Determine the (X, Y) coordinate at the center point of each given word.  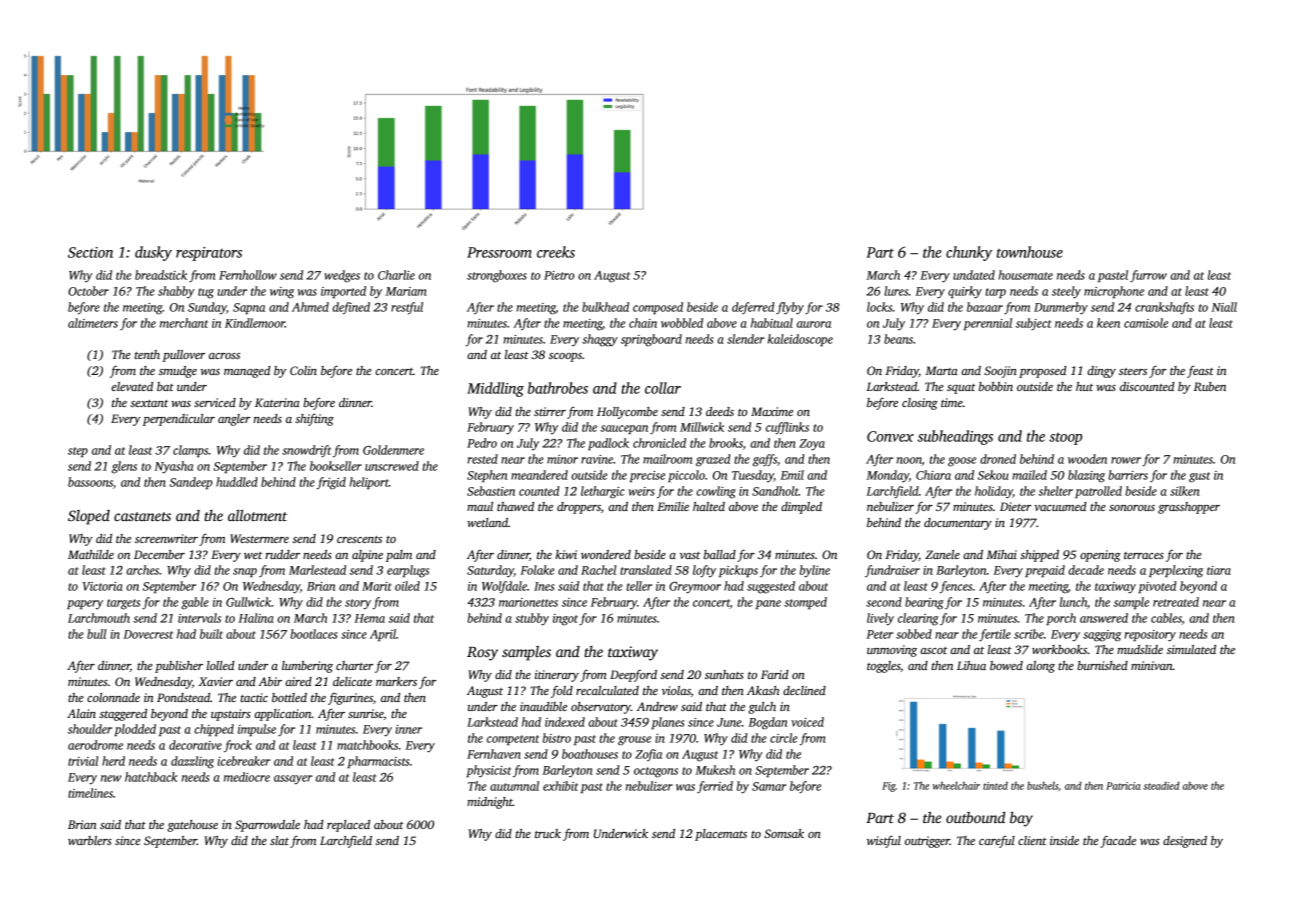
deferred (753, 308)
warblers (90, 840)
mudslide (1140, 649)
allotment (257, 515)
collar (663, 388)
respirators (209, 254)
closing (920, 404)
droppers (579, 508)
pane (768, 604)
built (211, 634)
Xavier (215, 681)
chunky (969, 253)
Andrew (657, 706)
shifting (314, 419)
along (1040, 667)
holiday (994, 492)
